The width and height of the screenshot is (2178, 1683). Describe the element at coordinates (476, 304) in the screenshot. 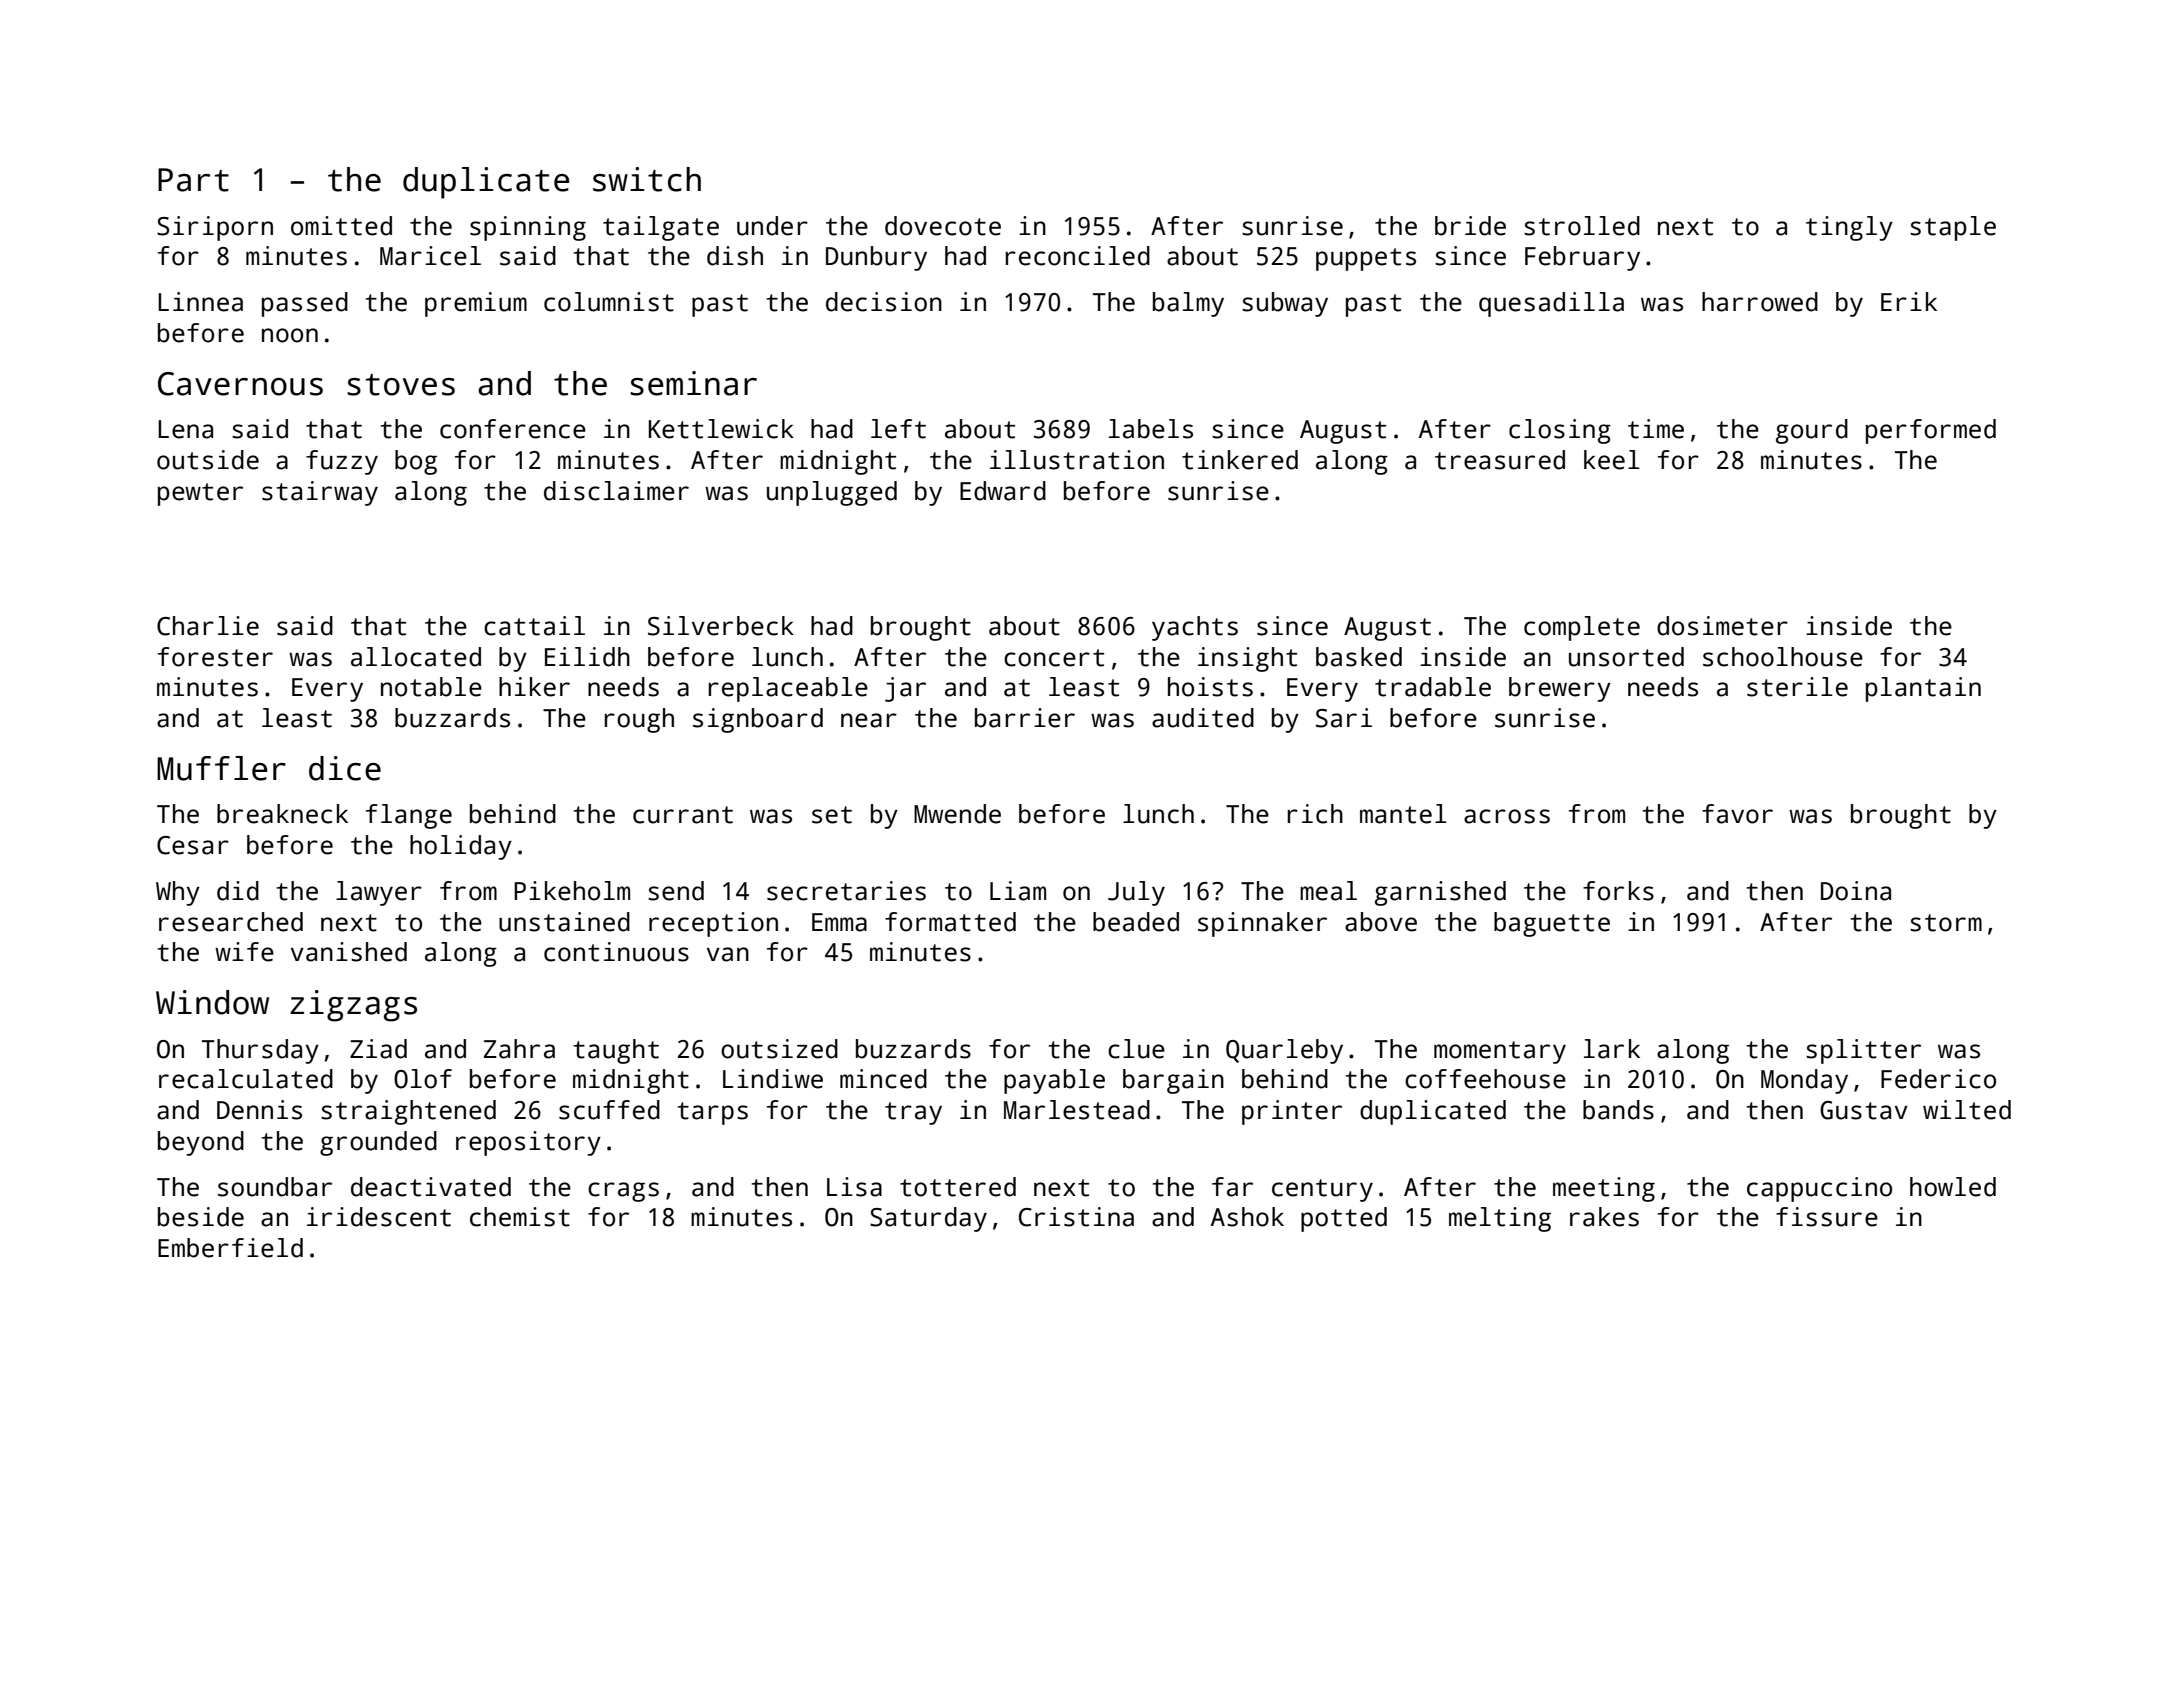

I see `premium` at that location.
